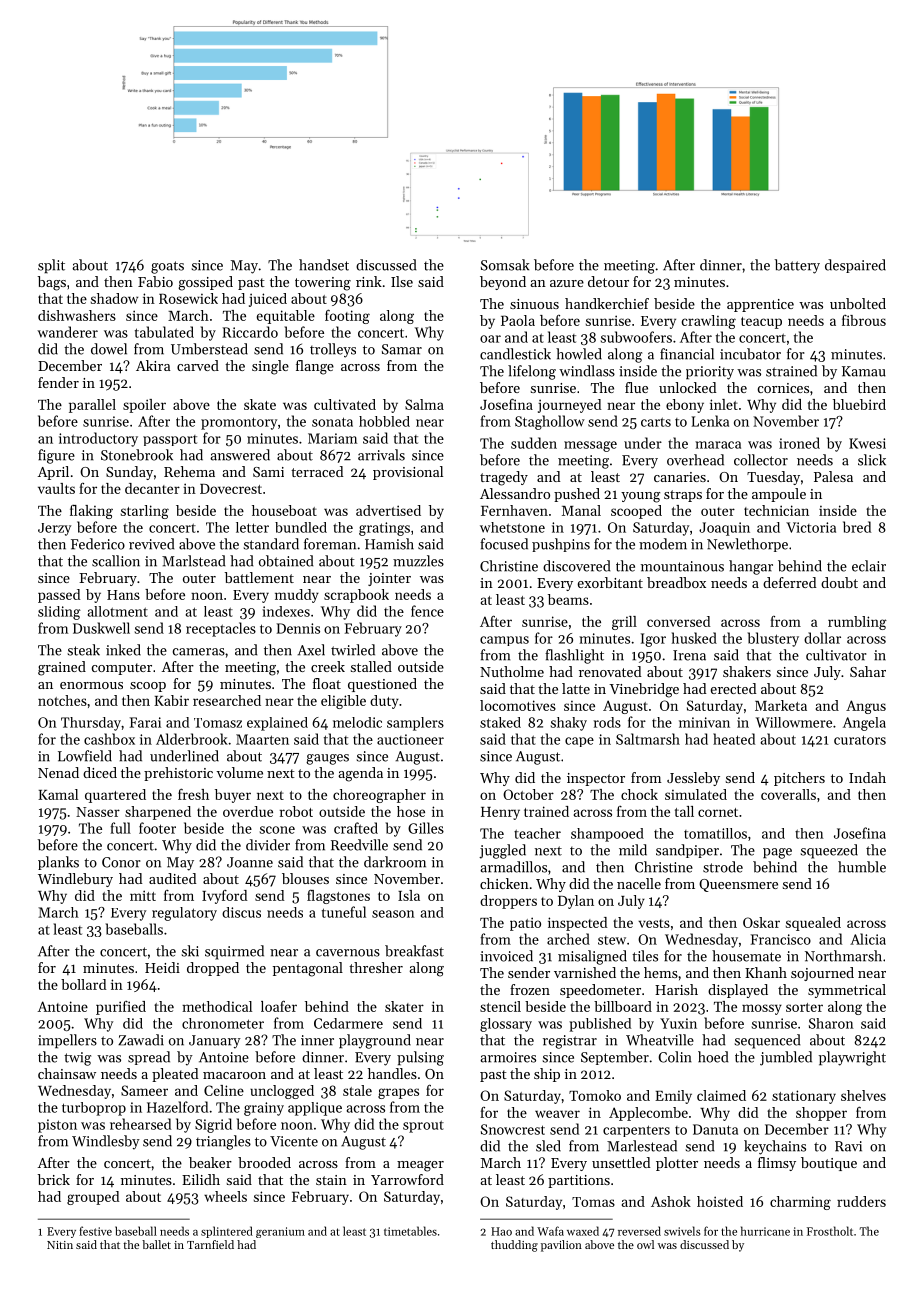  I want to click on ballet, so click(156, 1244).
